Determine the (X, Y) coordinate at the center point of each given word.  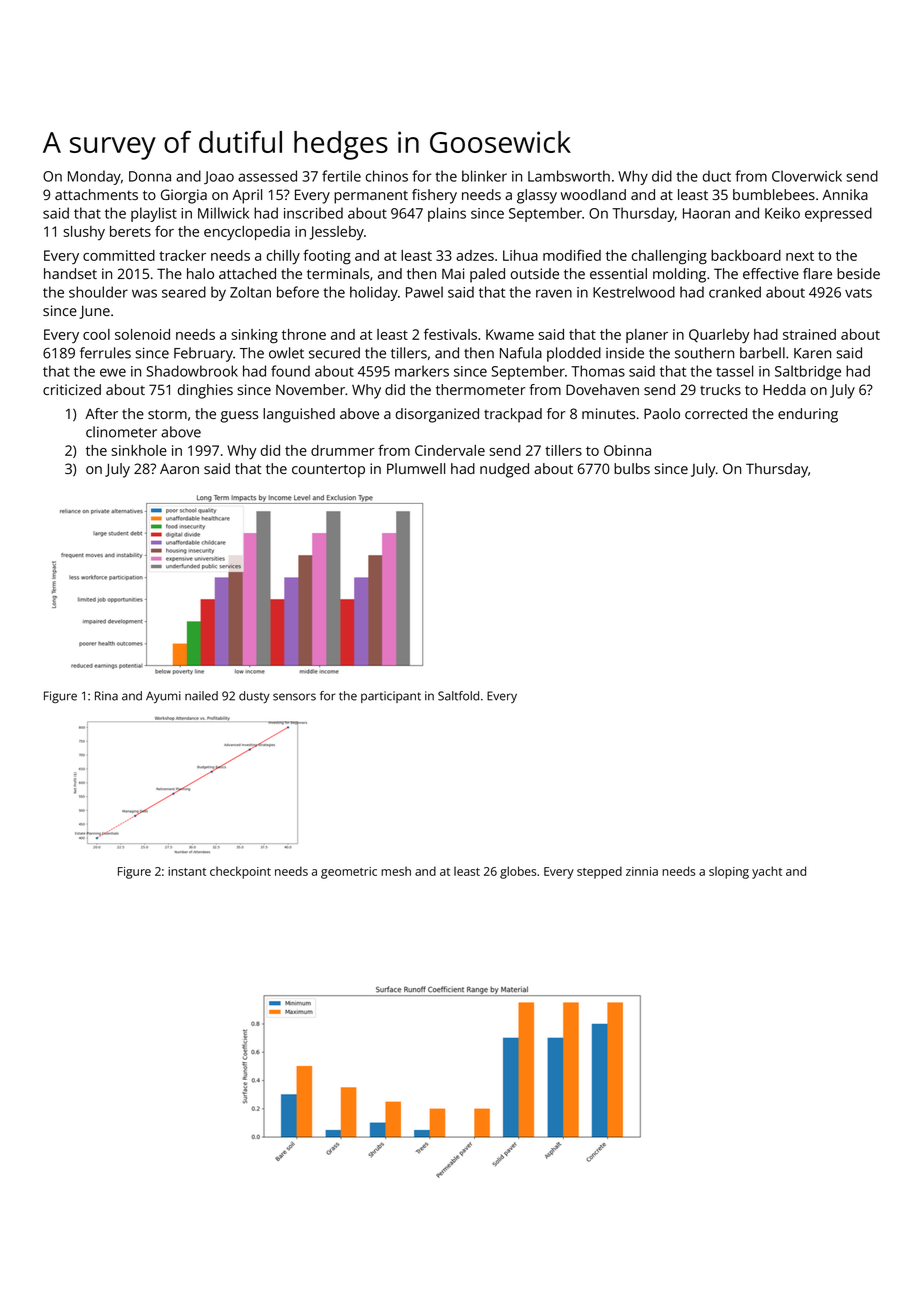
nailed (201, 696)
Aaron (179, 468)
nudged (504, 470)
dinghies (205, 391)
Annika (845, 194)
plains (447, 214)
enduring (808, 415)
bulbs (632, 468)
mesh (396, 871)
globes (518, 872)
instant (187, 871)
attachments (96, 194)
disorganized (437, 415)
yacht (767, 872)
